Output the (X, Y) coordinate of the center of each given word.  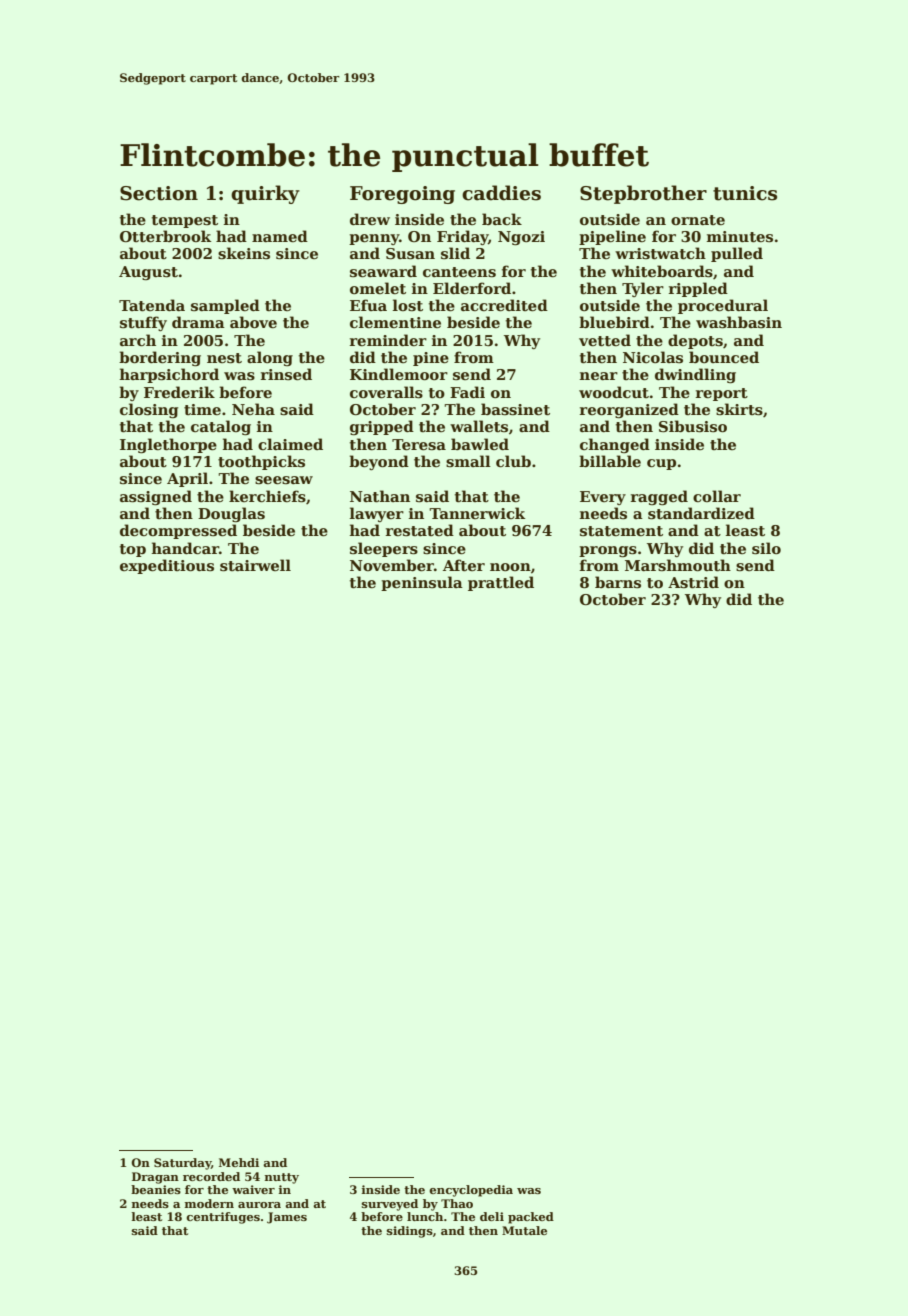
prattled (501, 583)
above (253, 322)
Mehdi (239, 1162)
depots (695, 341)
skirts (739, 409)
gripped (382, 427)
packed (531, 1218)
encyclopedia (471, 1191)
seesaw (284, 480)
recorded (211, 1176)
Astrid (693, 582)
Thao (457, 1203)
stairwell (255, 565)
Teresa (419, 444)
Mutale (524, 1230)
